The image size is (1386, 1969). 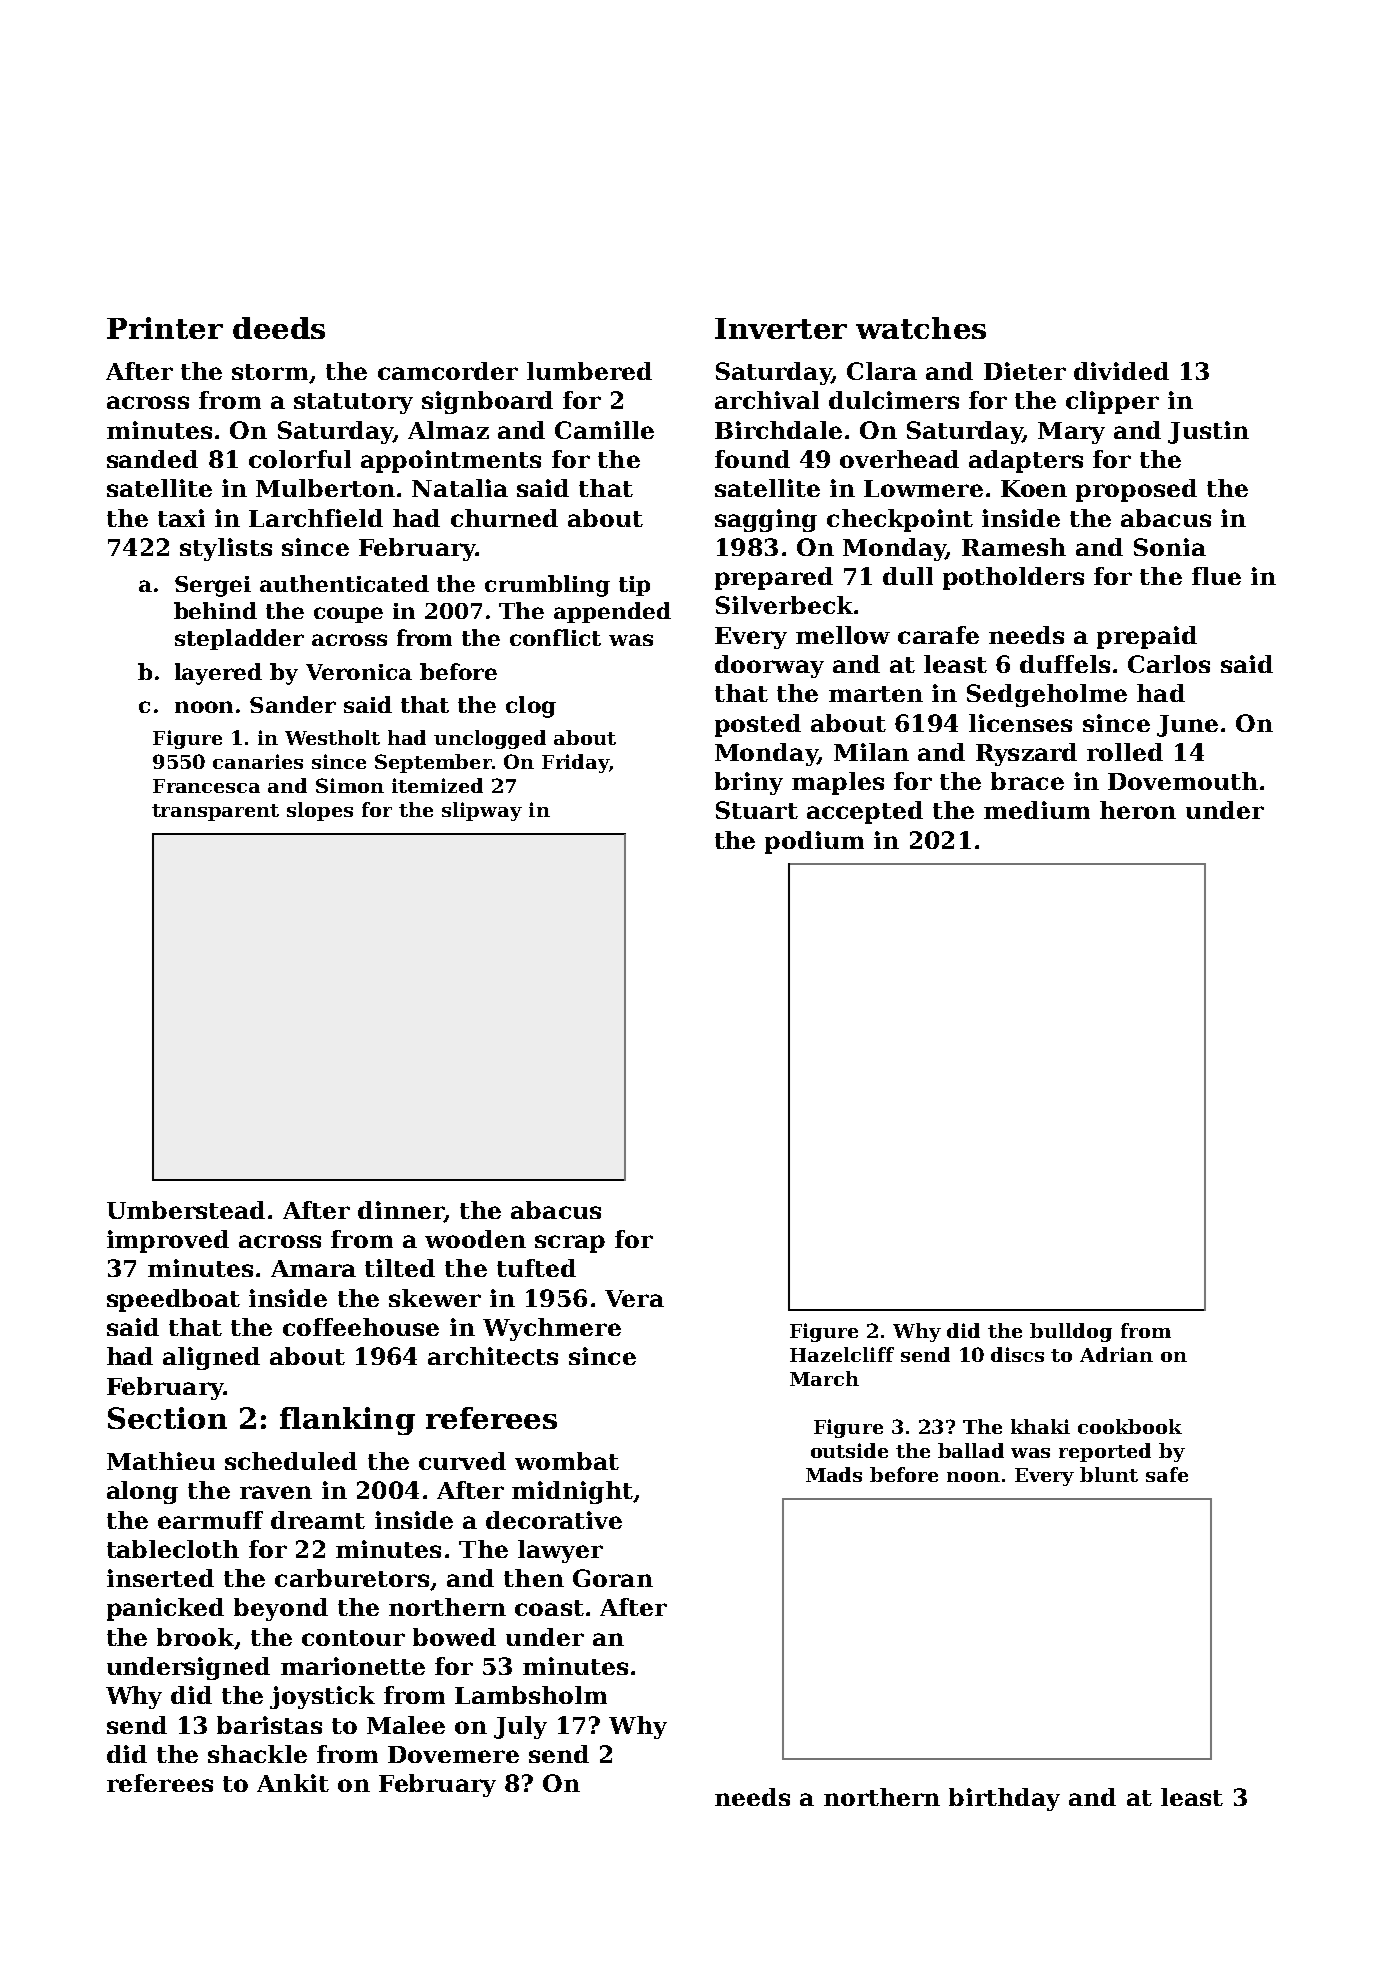 I want to click on dinner, so click(x=401, y=1211).
